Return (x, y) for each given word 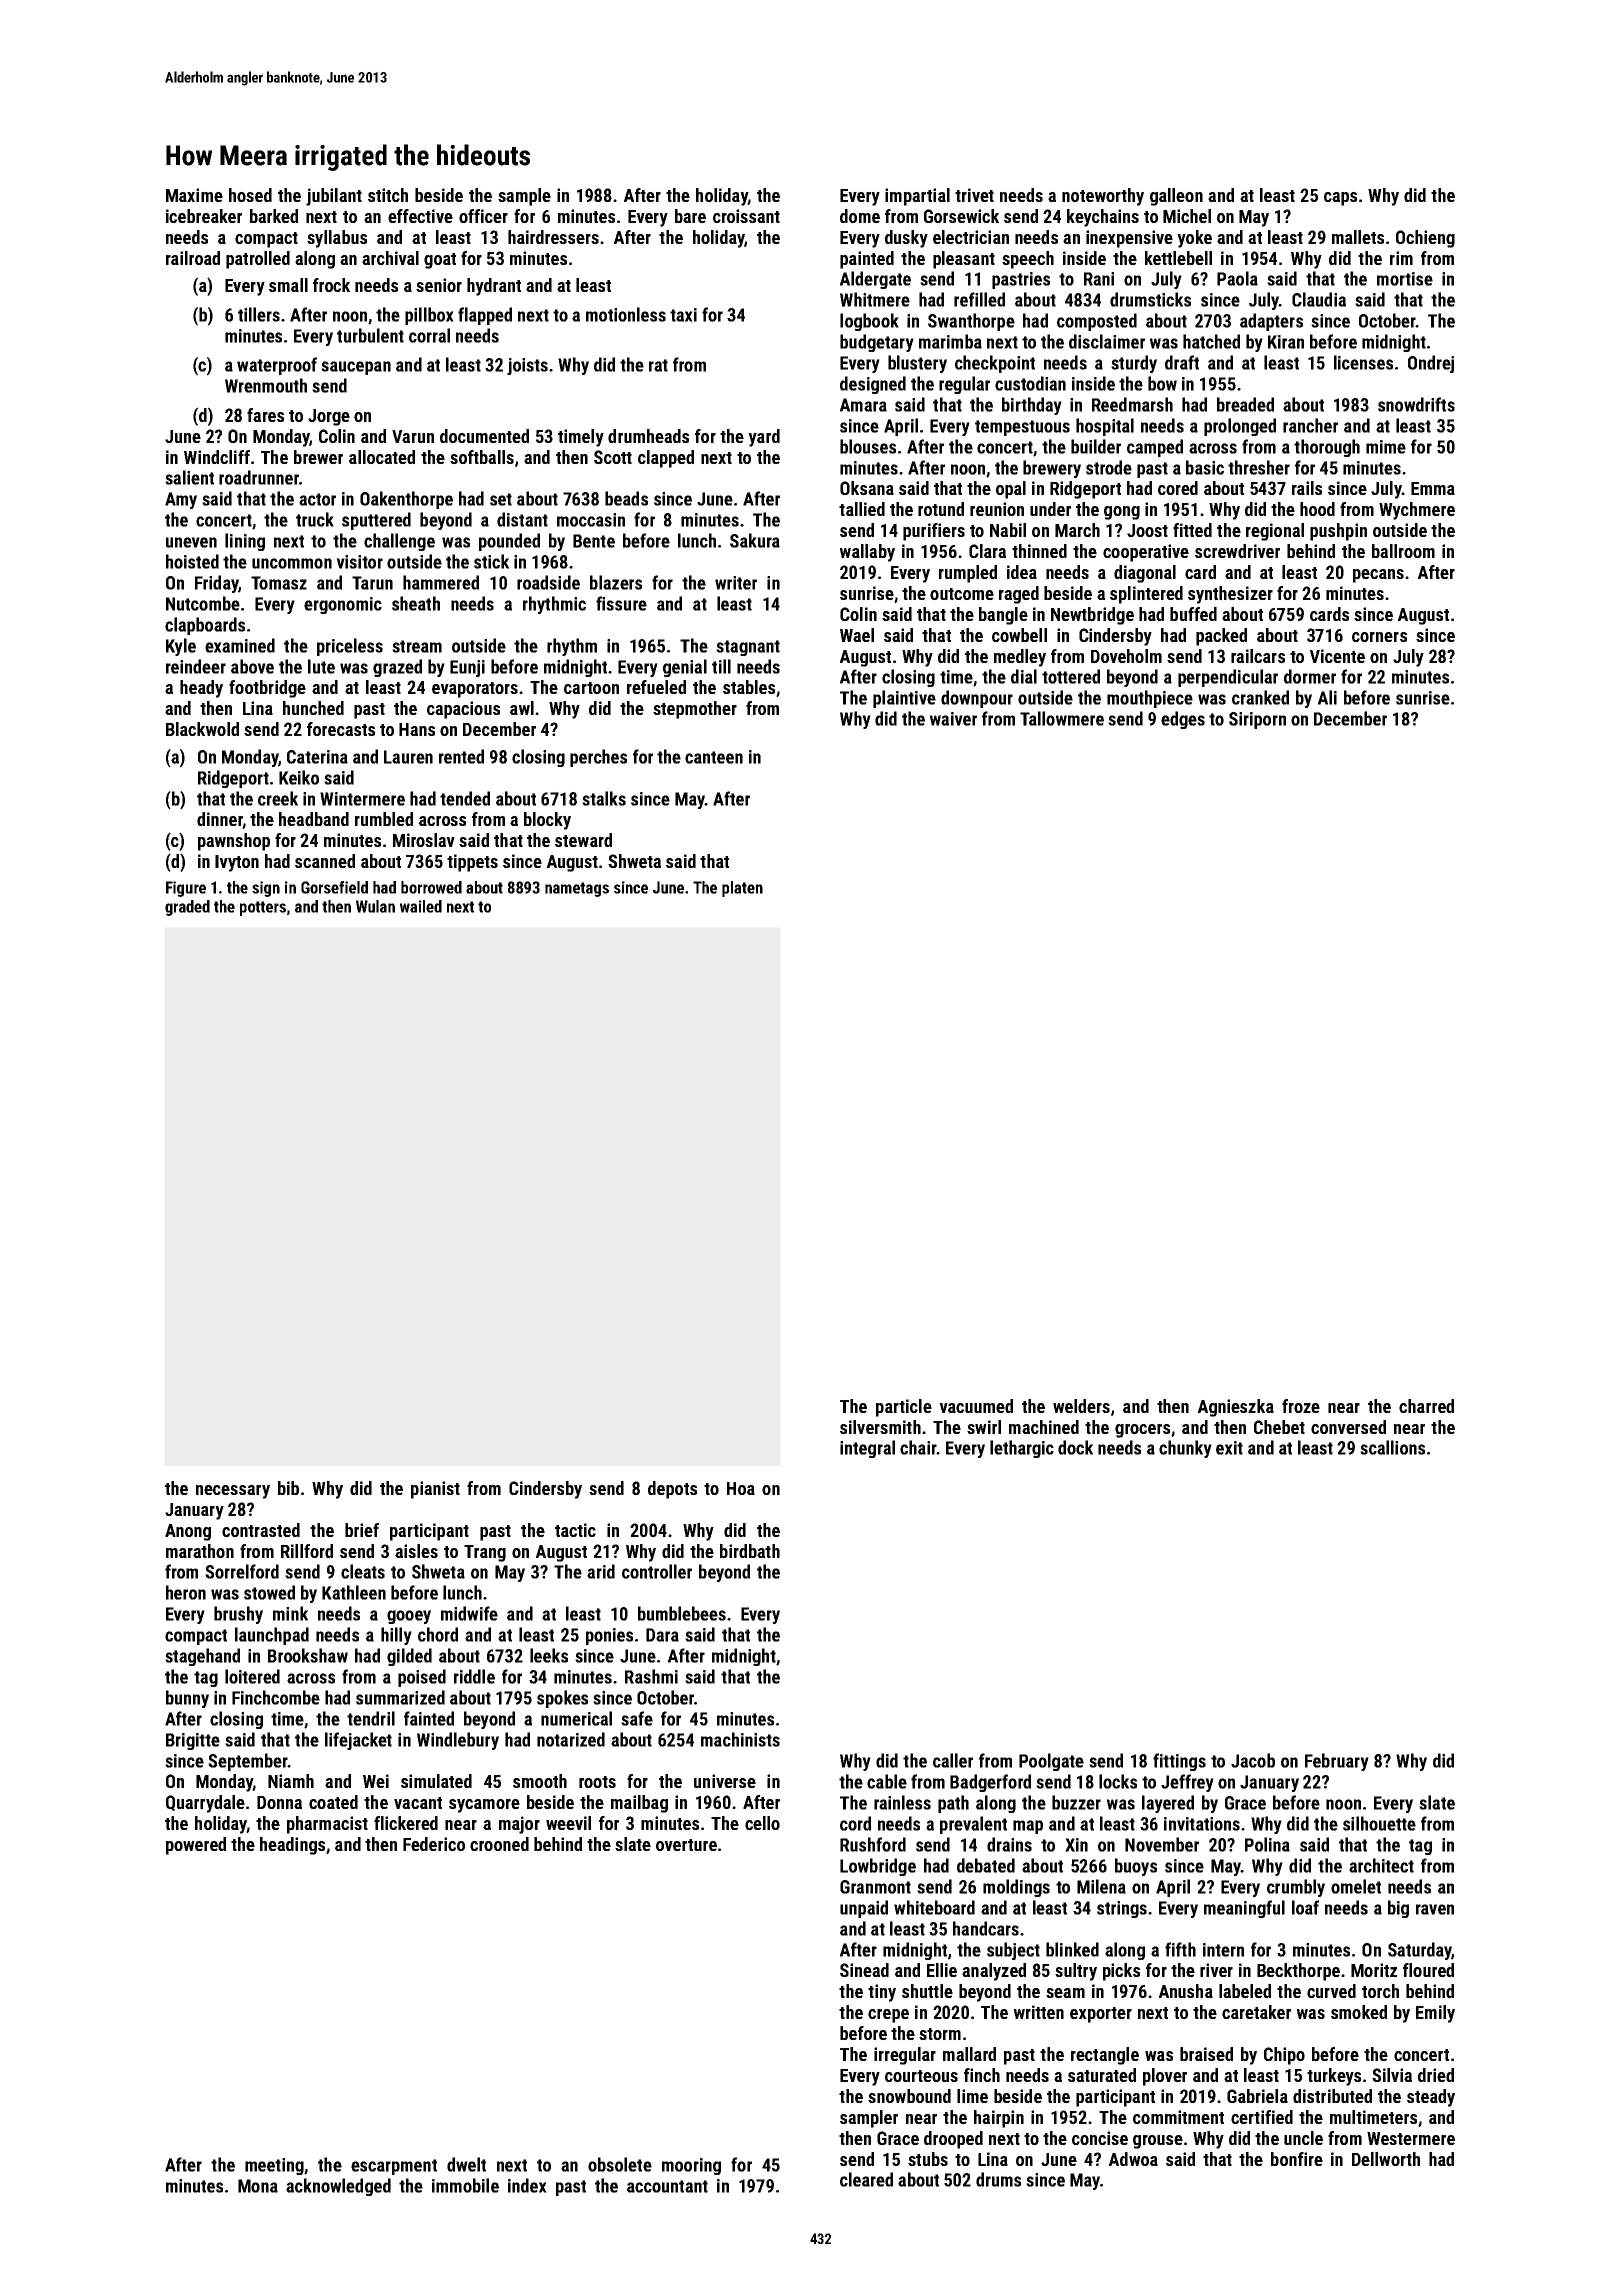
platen (742, 889)
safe (637, 1718)
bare (690, 216)
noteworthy (1103, 197)
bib (288, 1488)
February (1337, 1762)
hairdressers (553, 237)
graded (187, 908)
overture (686, 1845)
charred (1426, 1406)
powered (196, 1846)
